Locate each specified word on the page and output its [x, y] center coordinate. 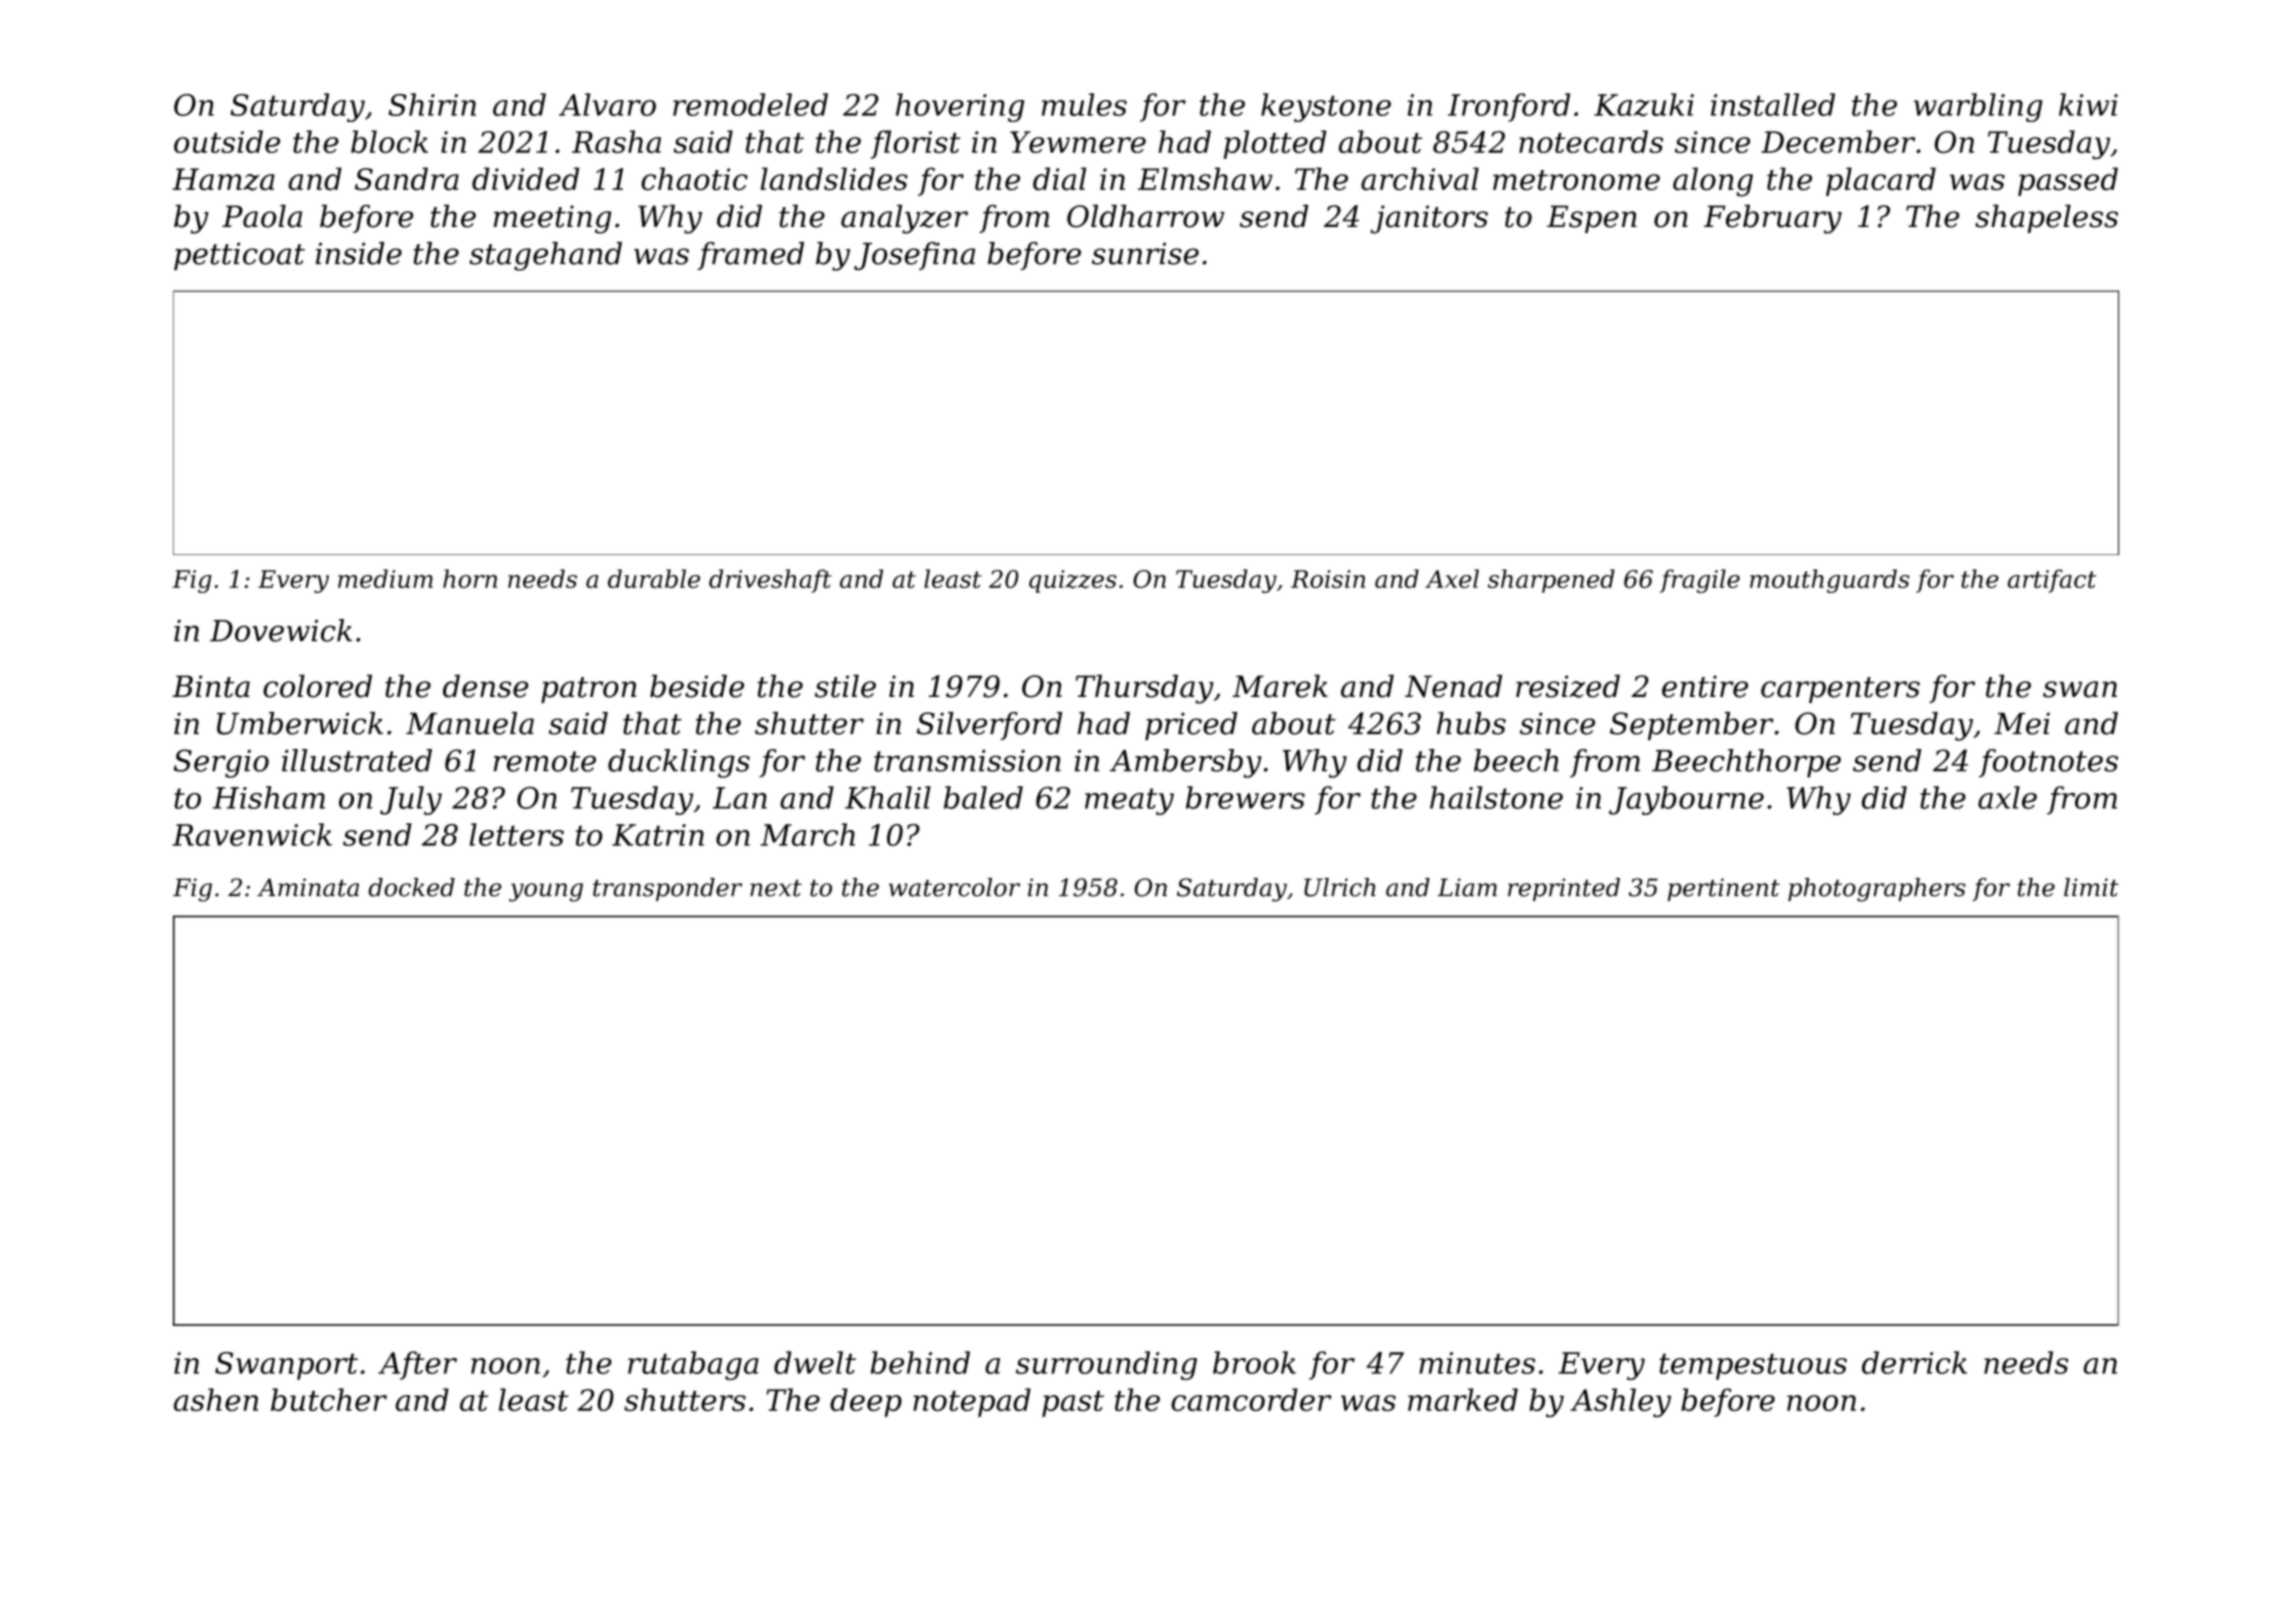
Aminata [308, 887]
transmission [967, 761]
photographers [1877, 890]
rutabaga [693, 1365]
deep [866, 1402]
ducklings [679, 763]
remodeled [750, 104]
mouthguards [1830, 581]
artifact [2052, 581]
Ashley [1620, 1402]
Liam [1467, 887]
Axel [1452, 578]
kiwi [2088, 104]
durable [654, 578]
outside [227, 141]
